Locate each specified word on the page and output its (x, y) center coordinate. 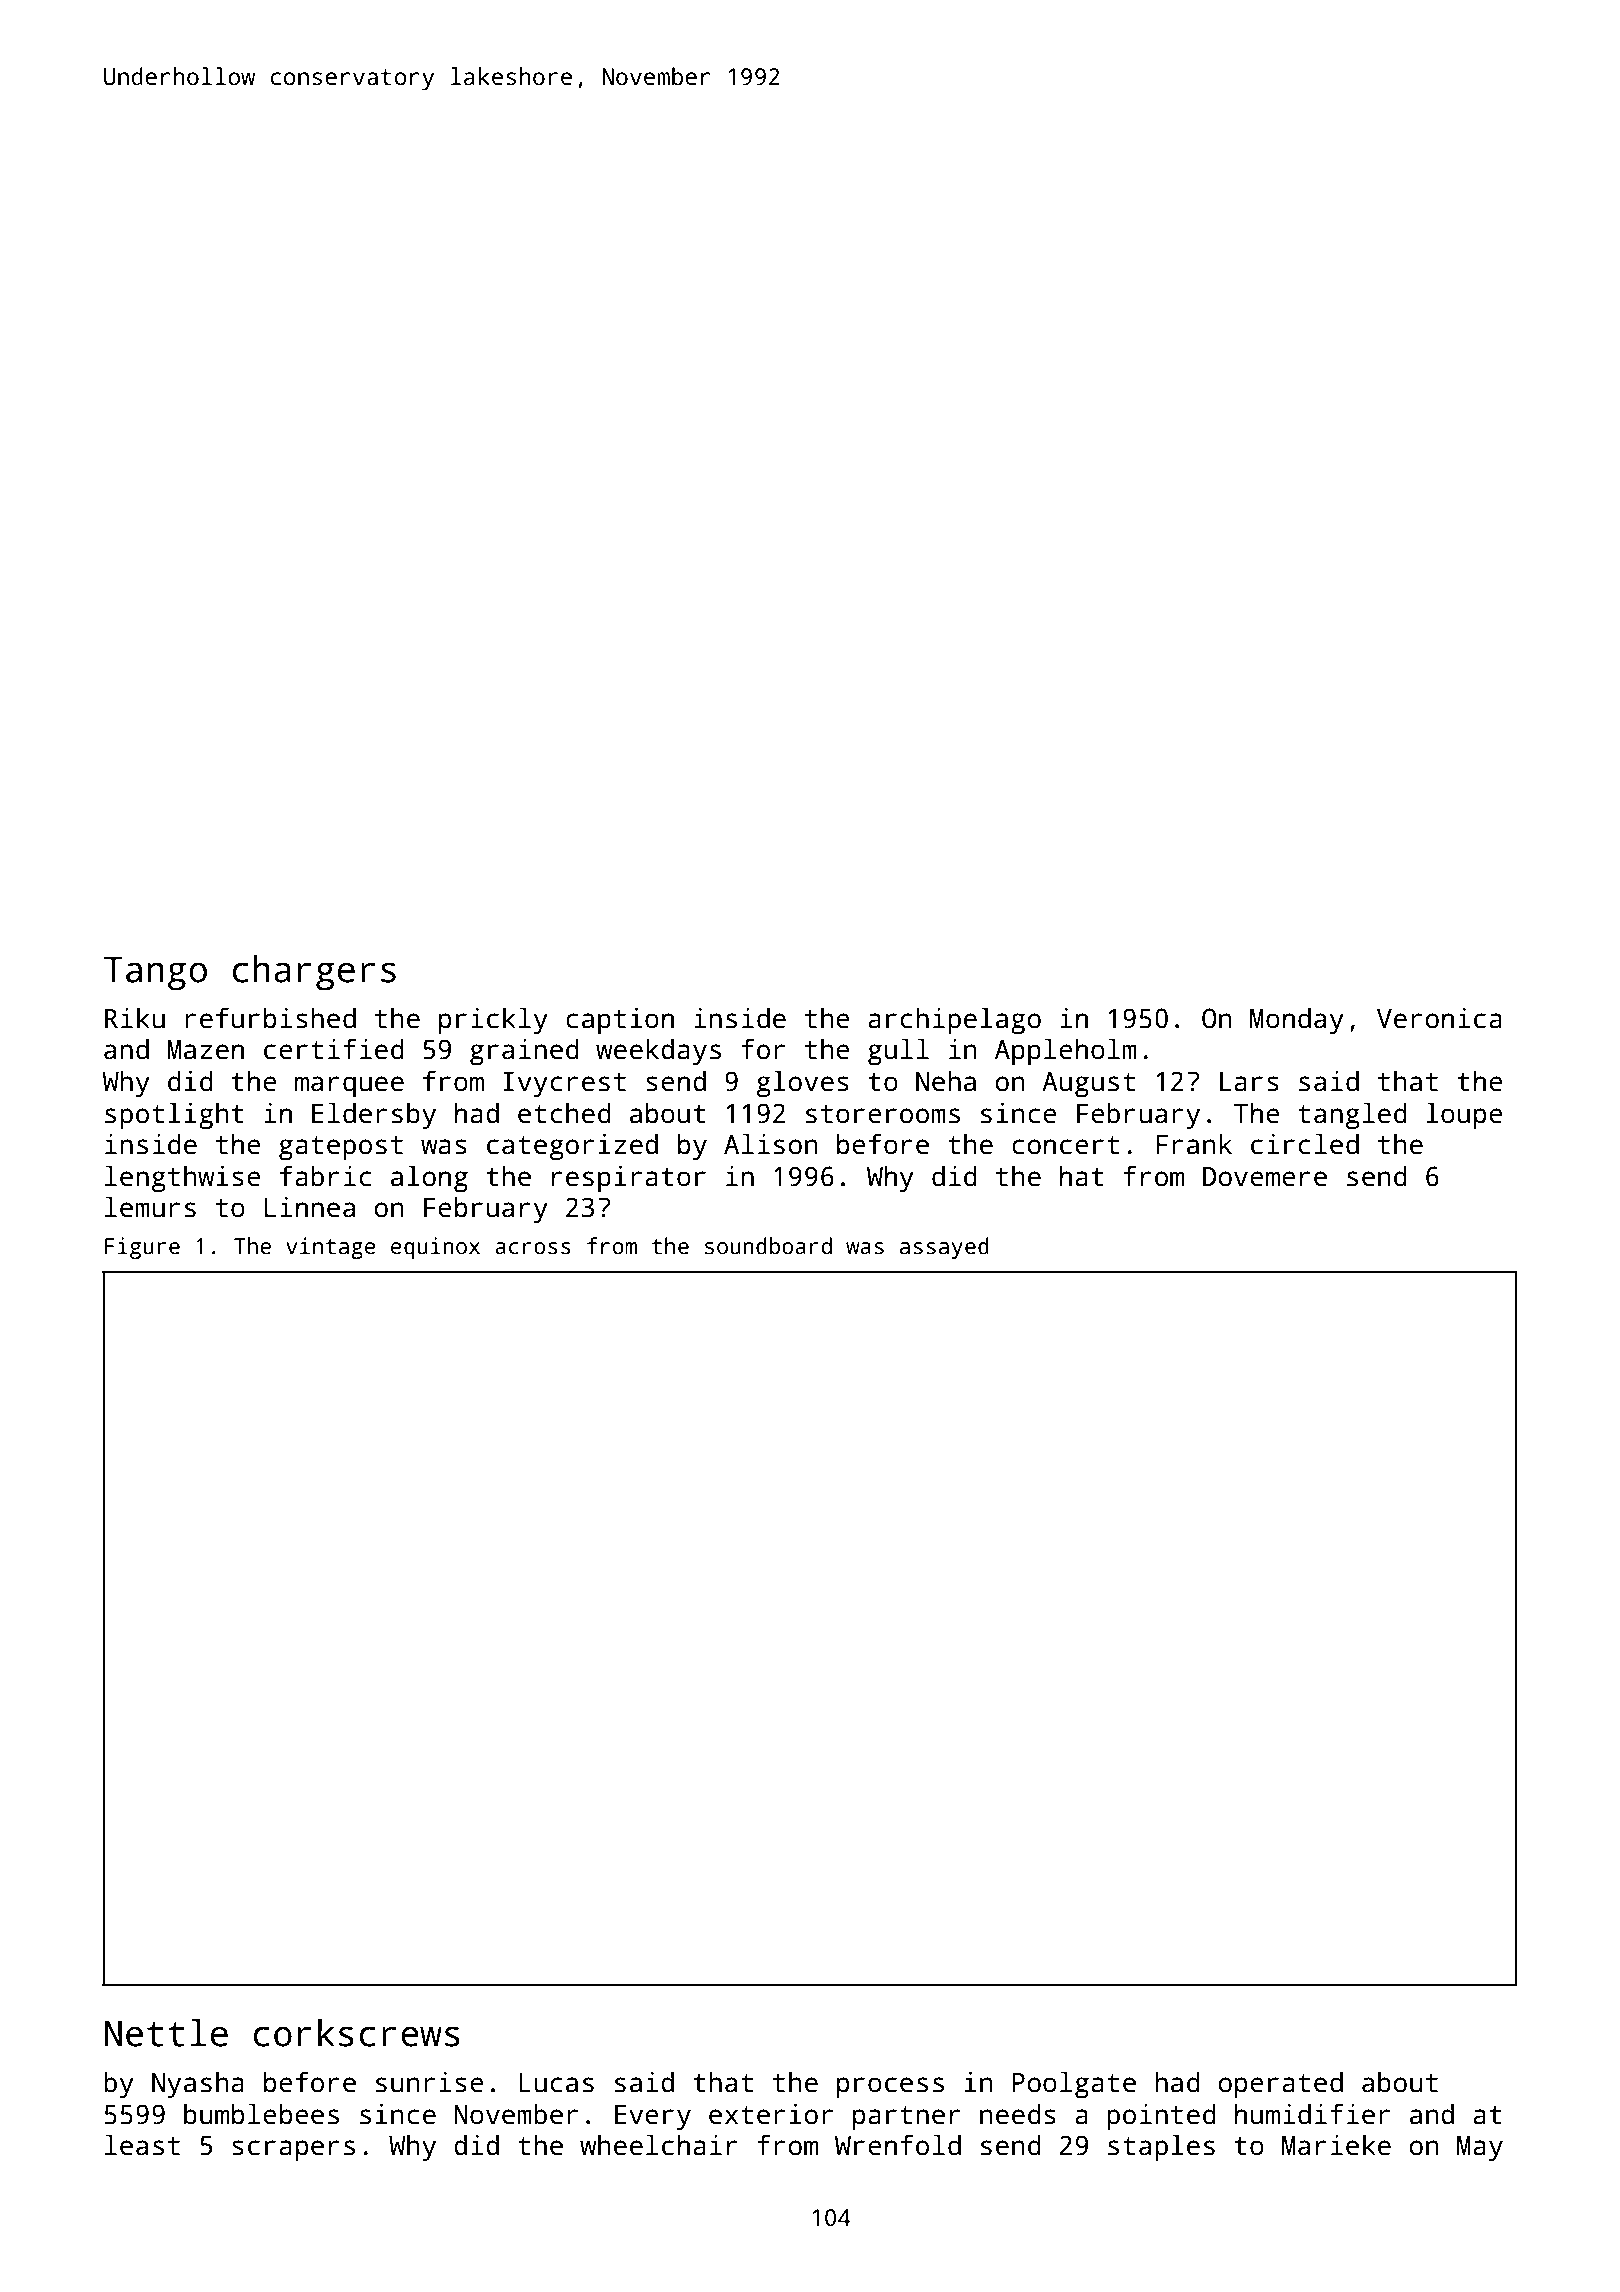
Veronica (1439, 1018)
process (890, 2087)
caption (620, 1021)
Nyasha (198, 2084)
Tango (155, 973)
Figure (142, 1248)
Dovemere (1265, 1177)
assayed (944, 1248)
